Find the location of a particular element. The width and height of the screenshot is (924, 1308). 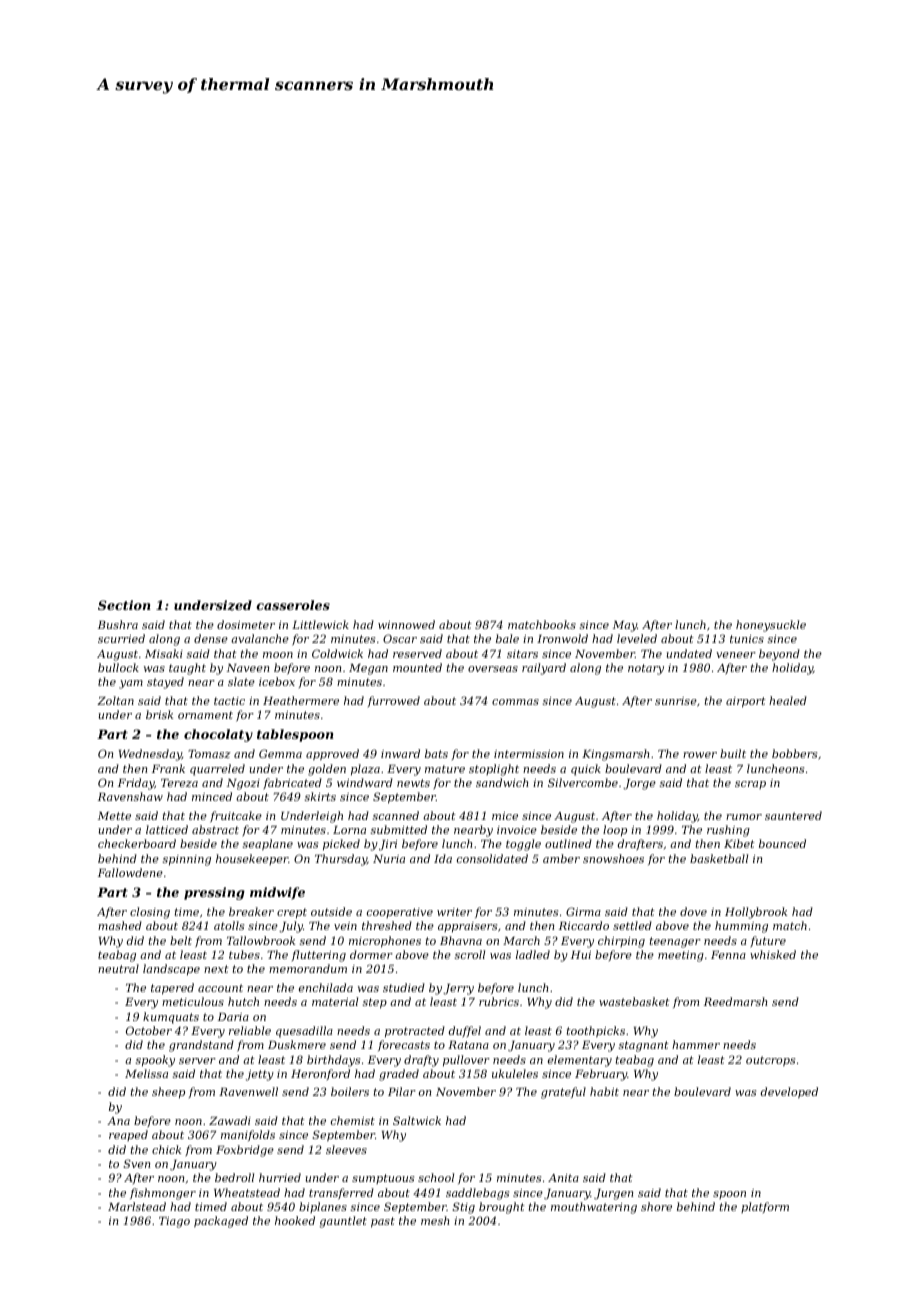

notary is located at coordinates (646, 669).
